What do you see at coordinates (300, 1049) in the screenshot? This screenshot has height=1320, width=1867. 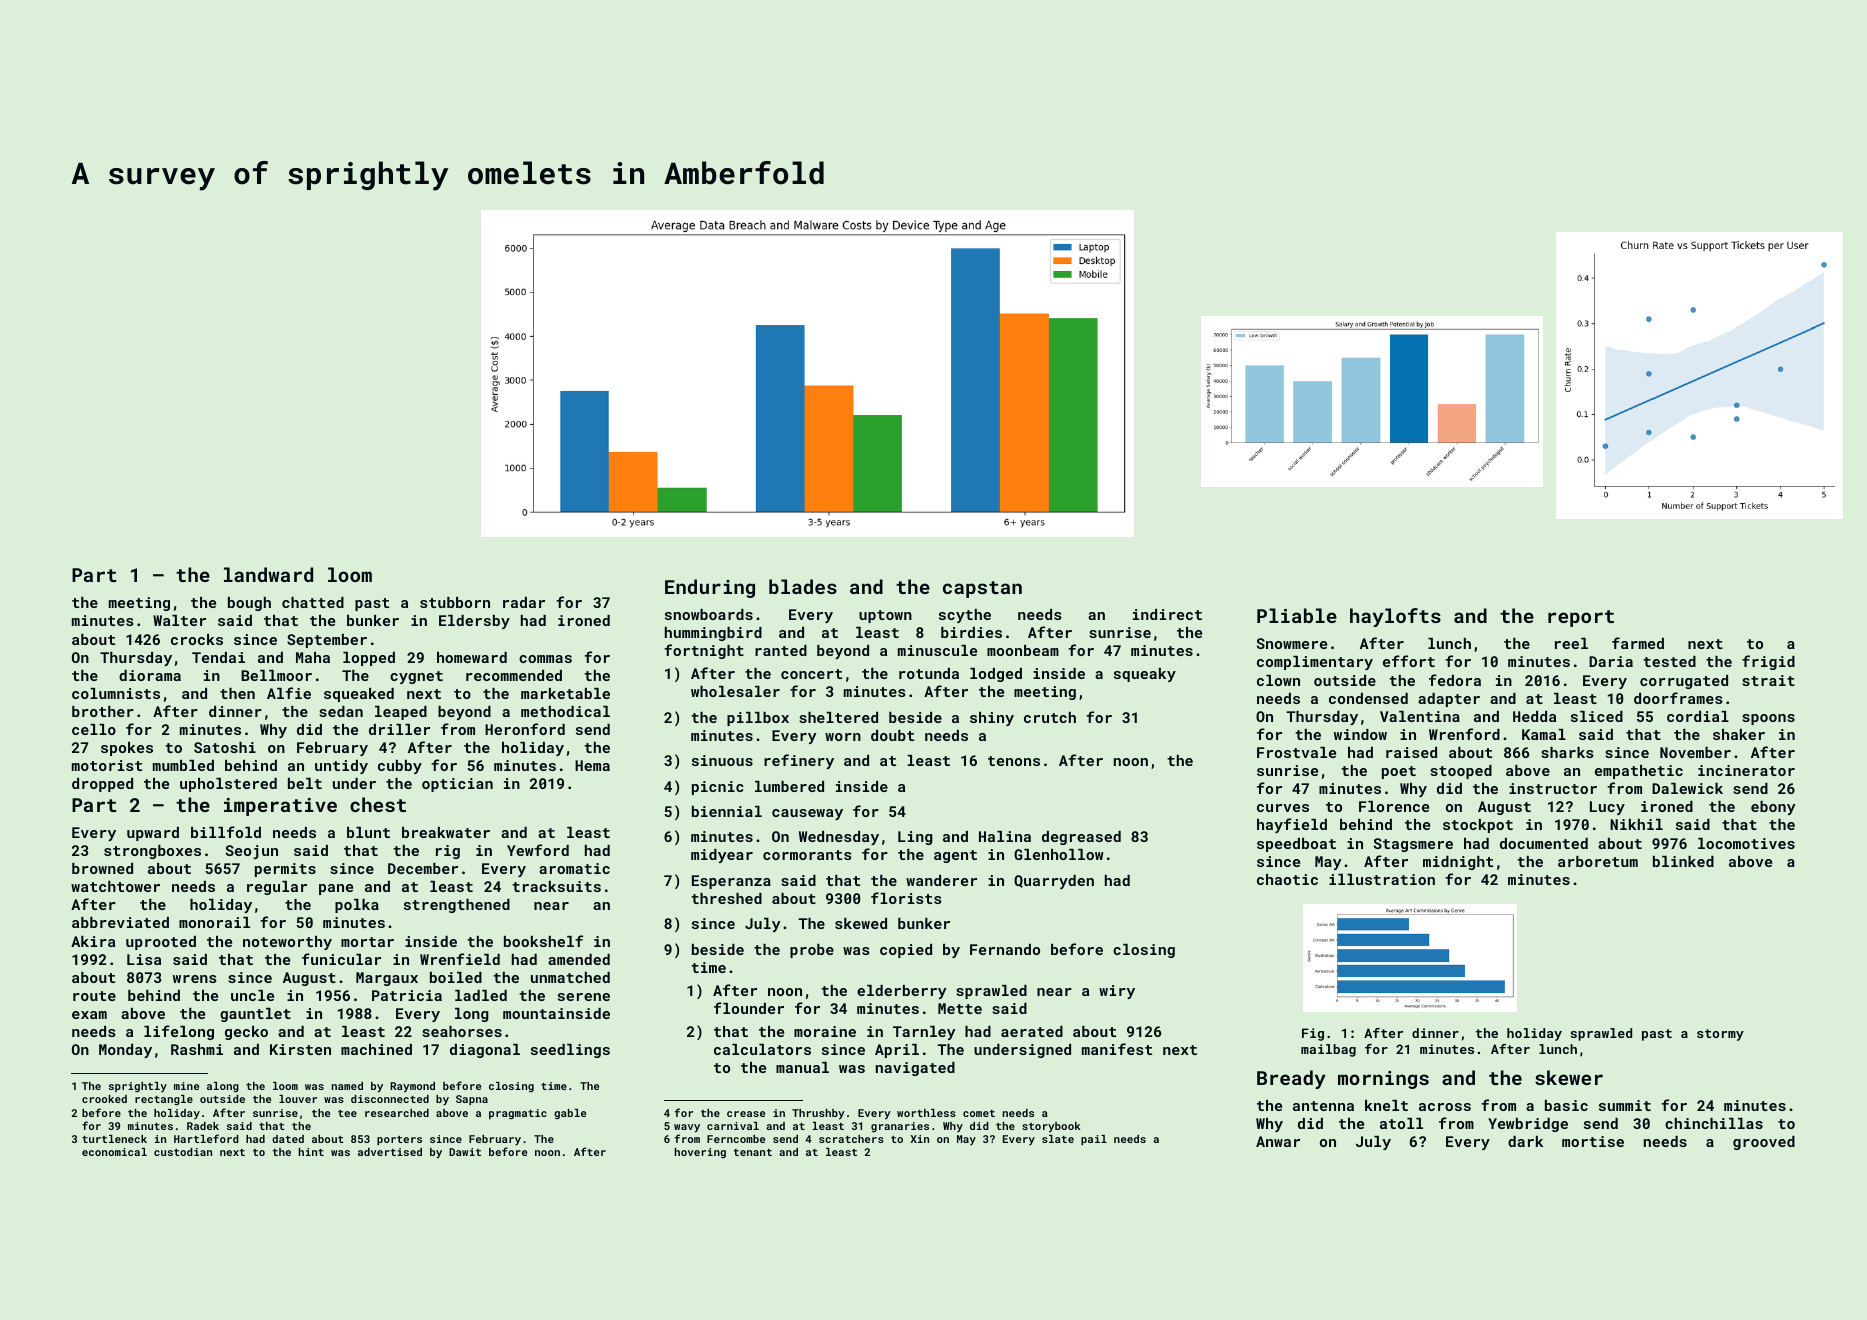 I see `Kirsten` at bounding box center [300, 1049].
